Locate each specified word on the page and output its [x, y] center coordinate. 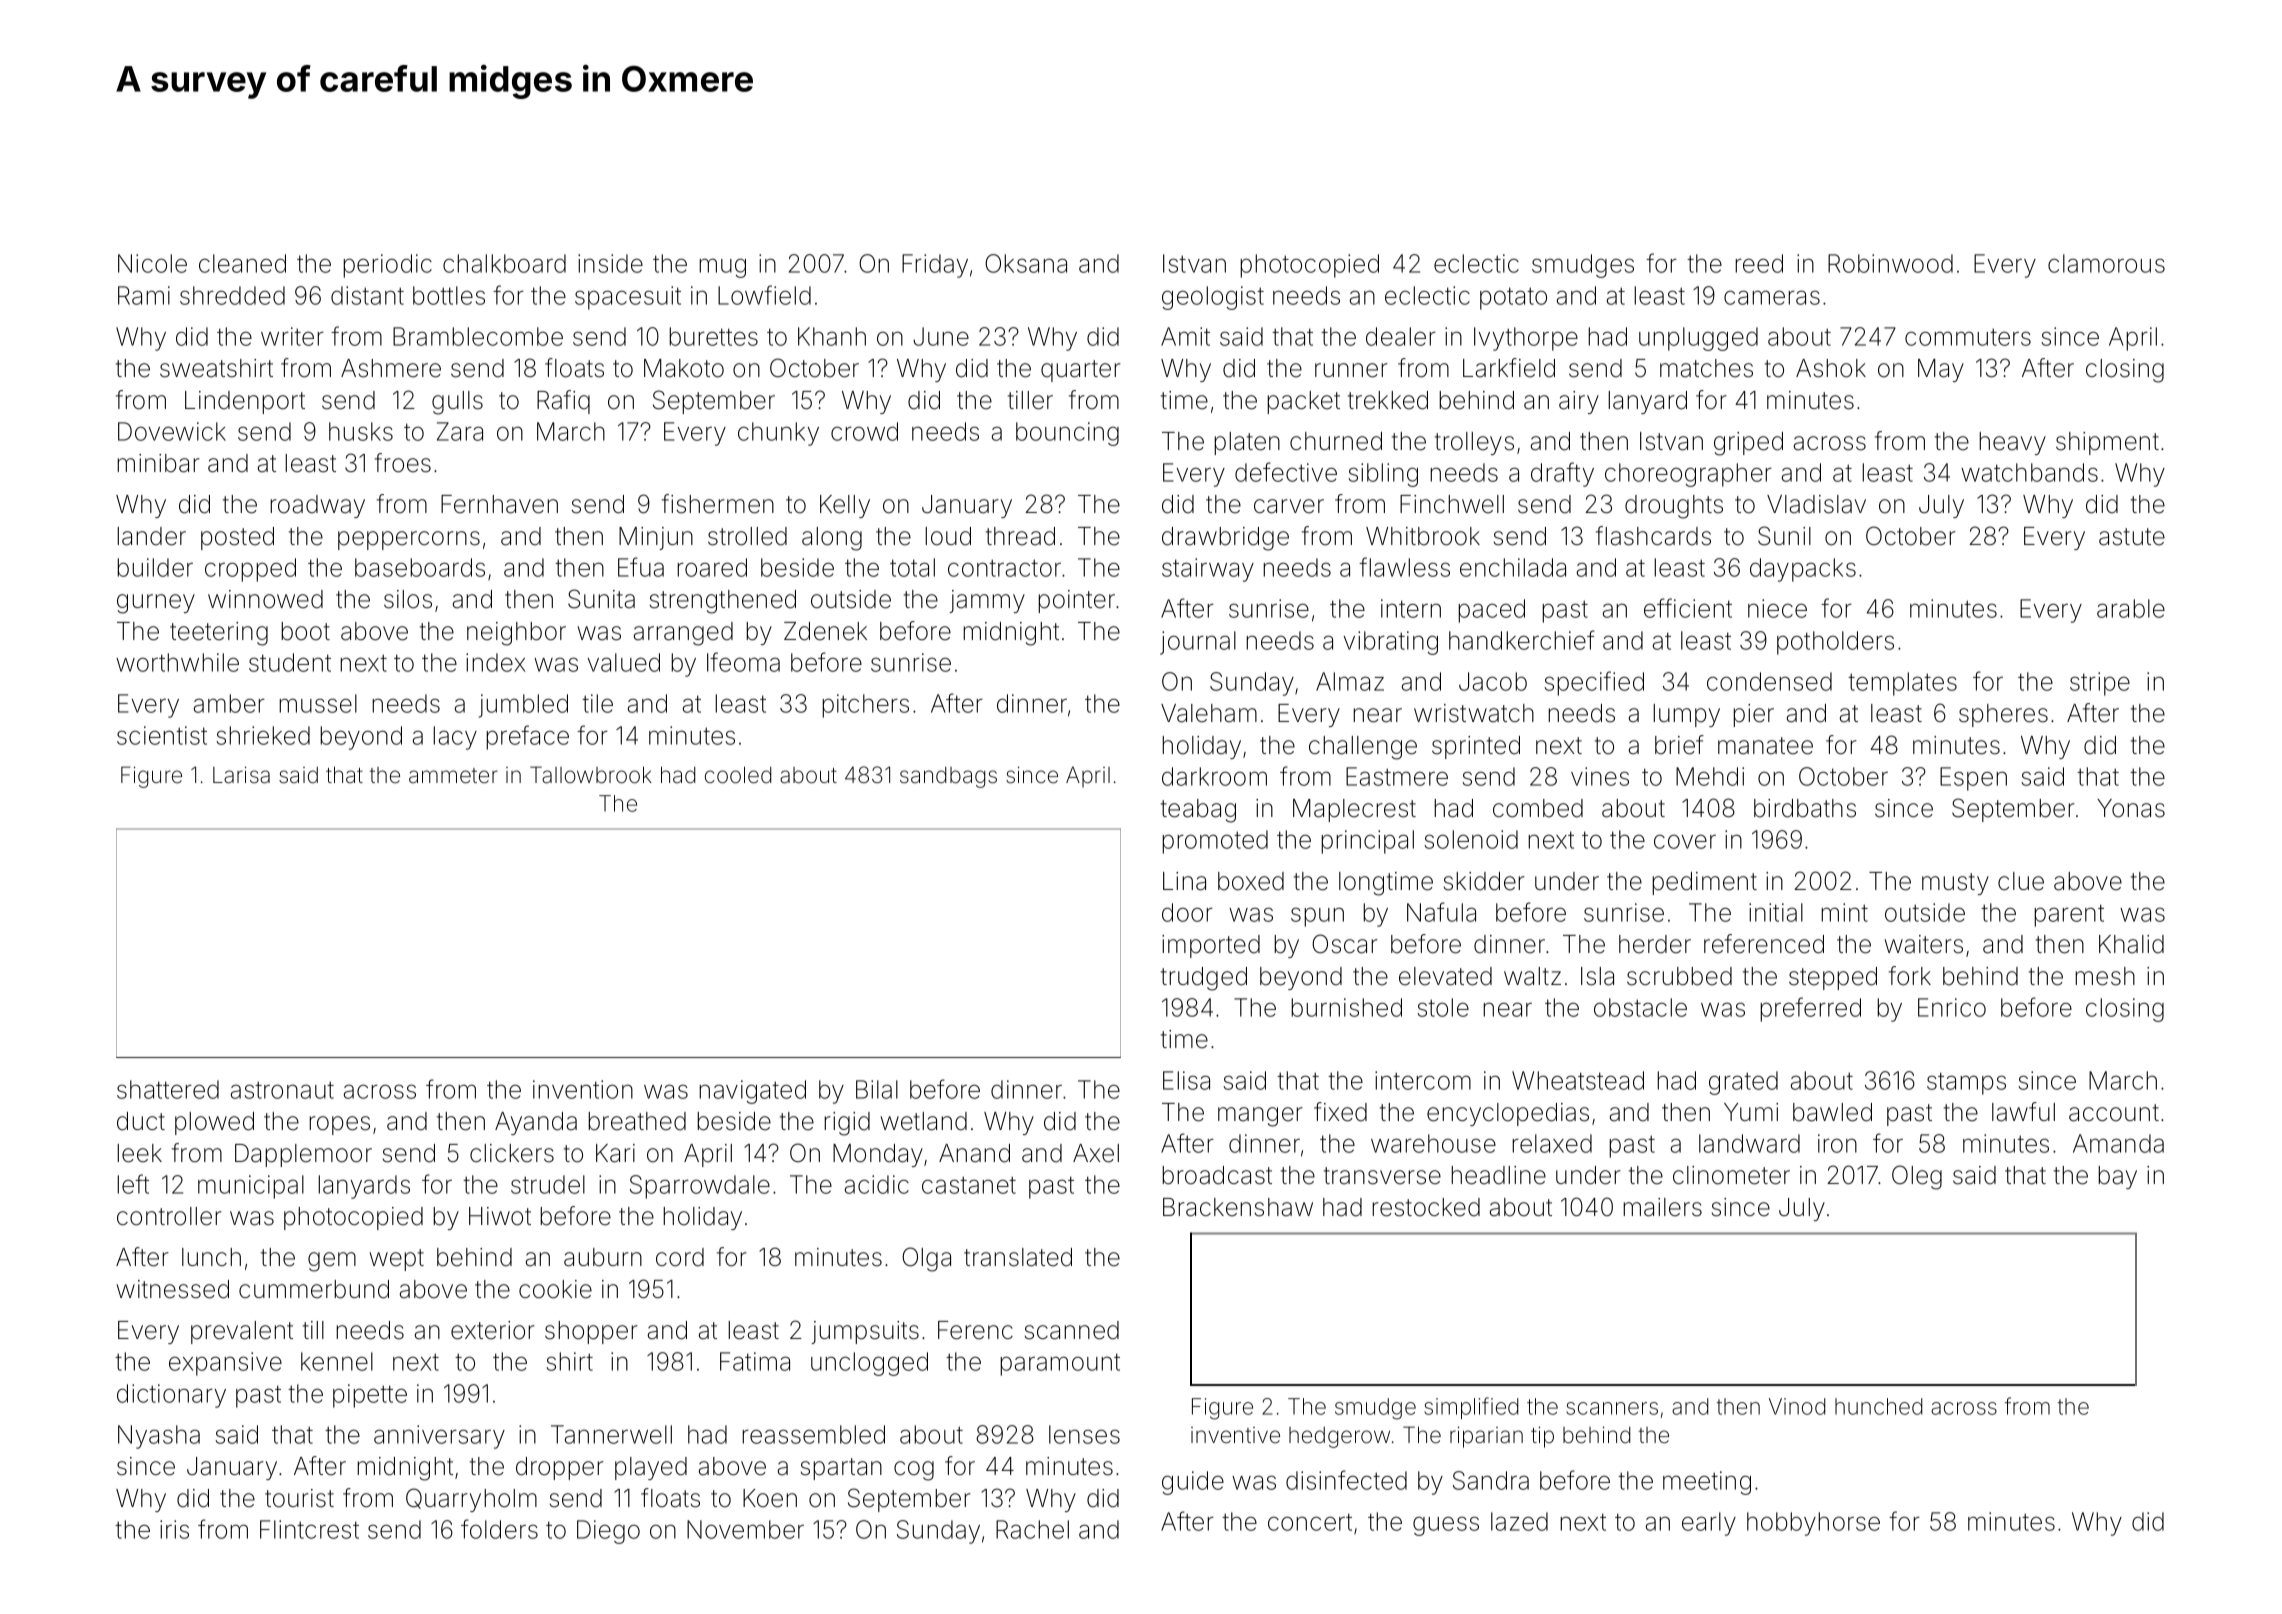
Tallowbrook [591, 775]
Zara [460, 431]
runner [1351, 370]
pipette [370, 1396]
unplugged [1698, 339]
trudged [1204, 979]
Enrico [1952, 1007]
